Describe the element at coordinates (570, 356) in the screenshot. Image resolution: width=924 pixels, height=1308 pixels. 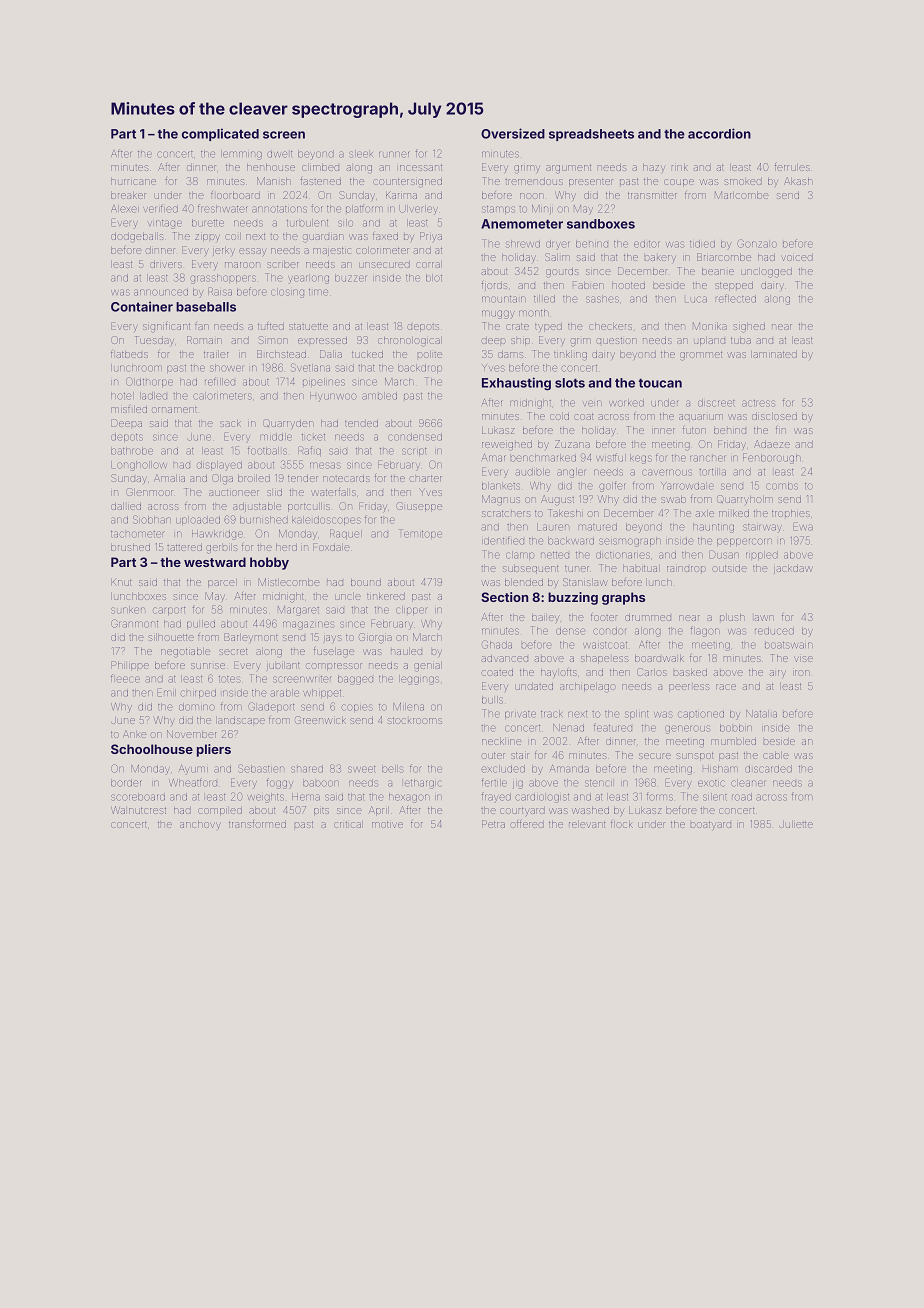
I see `tinkling` at that location.
